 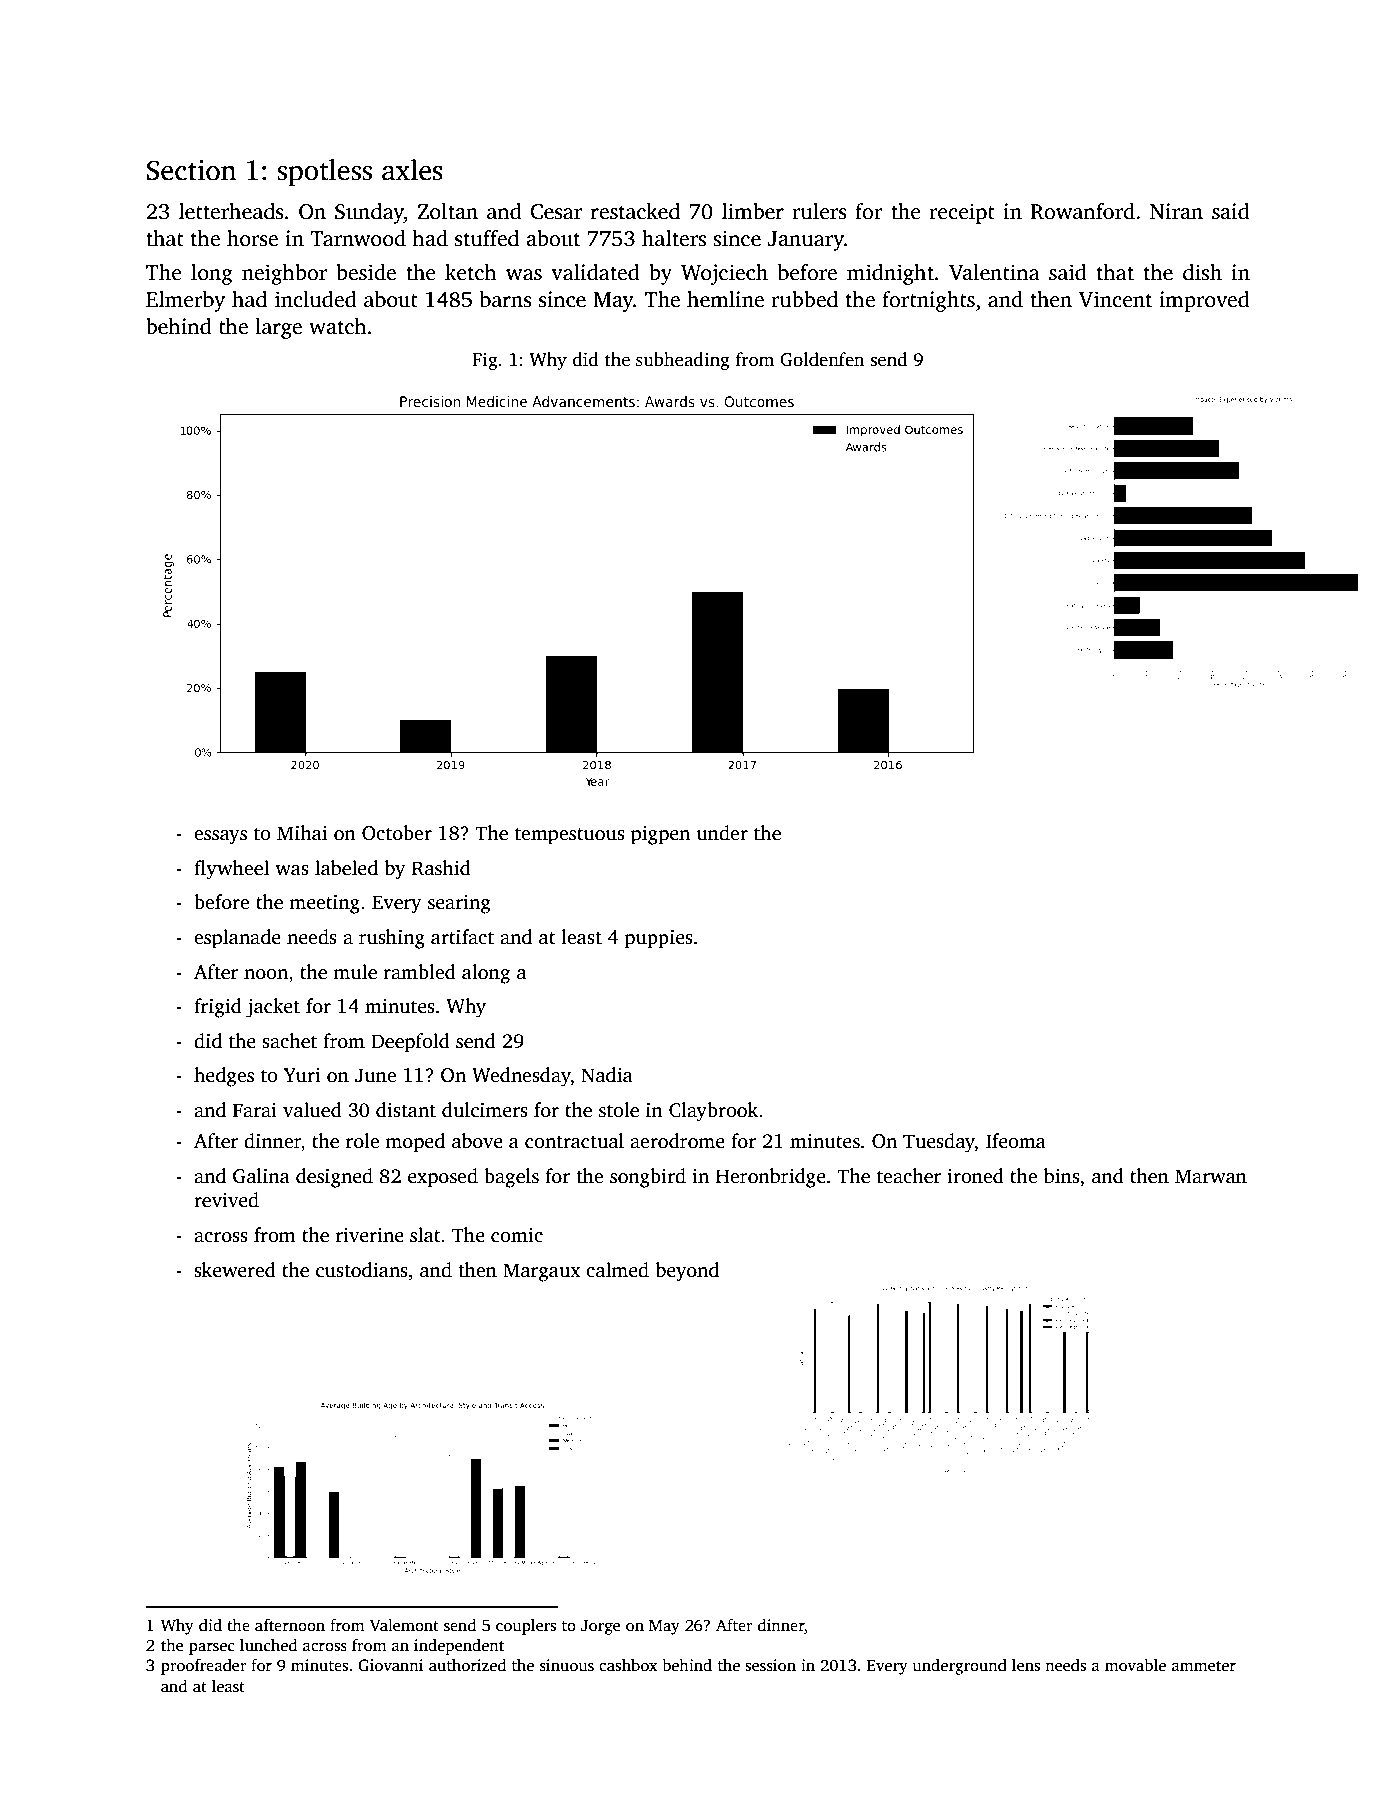 What do you see at coordinates (369, 1235) in the screenshot?
I see `riverine` at bounding box center [369, 1235].
